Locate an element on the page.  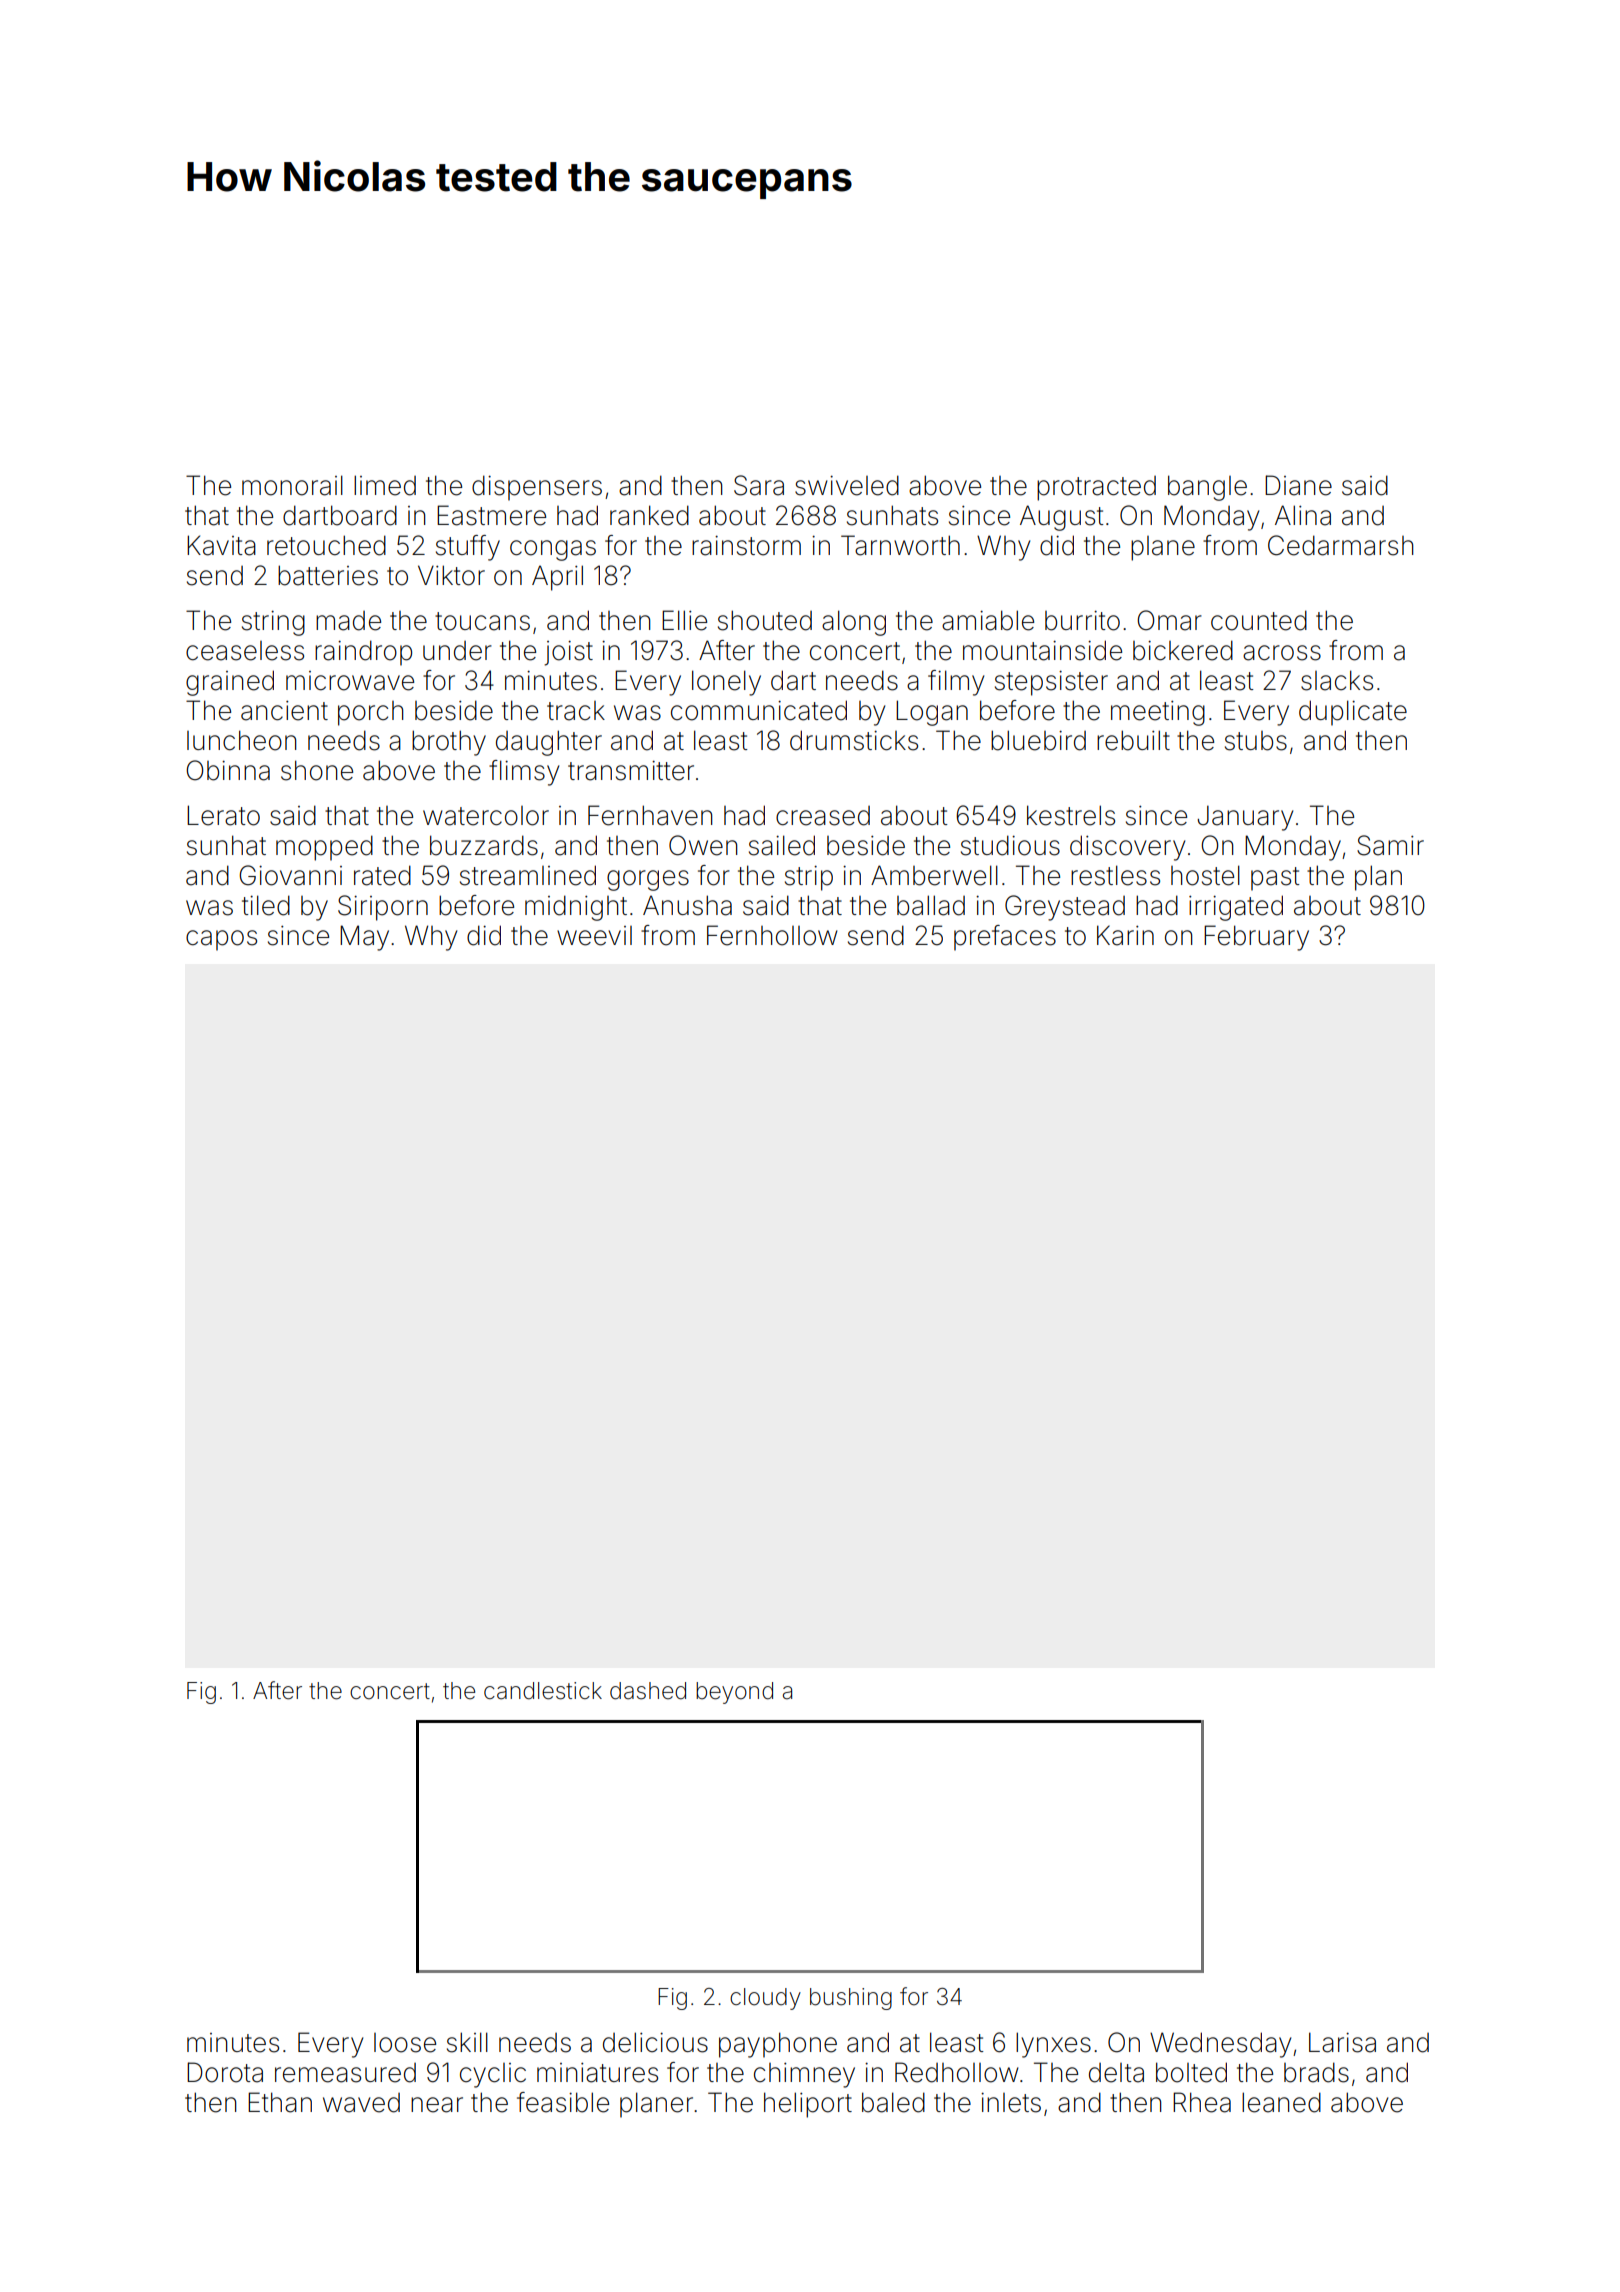
limed is located at coordinates (385, 485).
